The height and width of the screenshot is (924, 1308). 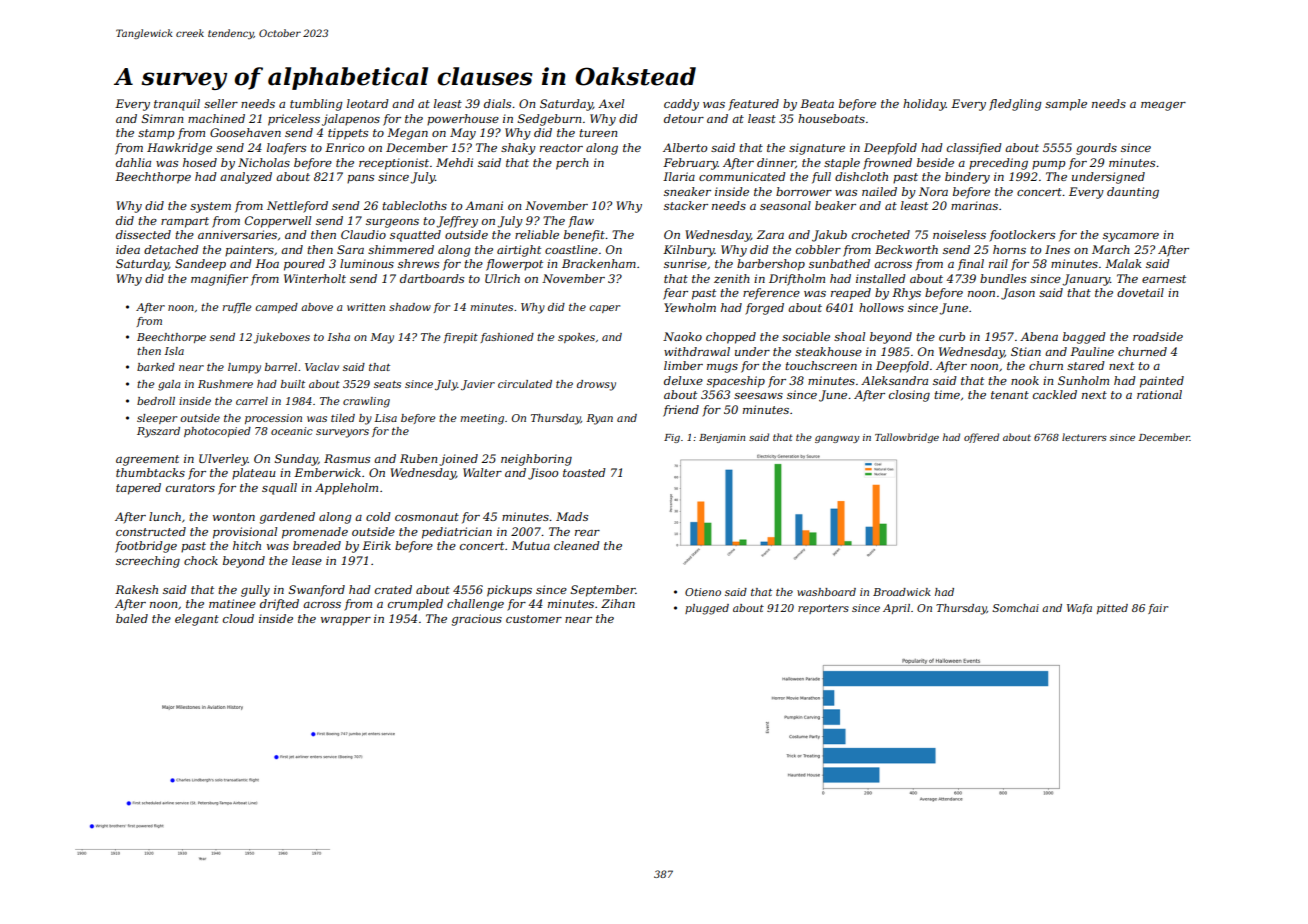 I want to click on Sunholm, so click(x=1083, y=380).
